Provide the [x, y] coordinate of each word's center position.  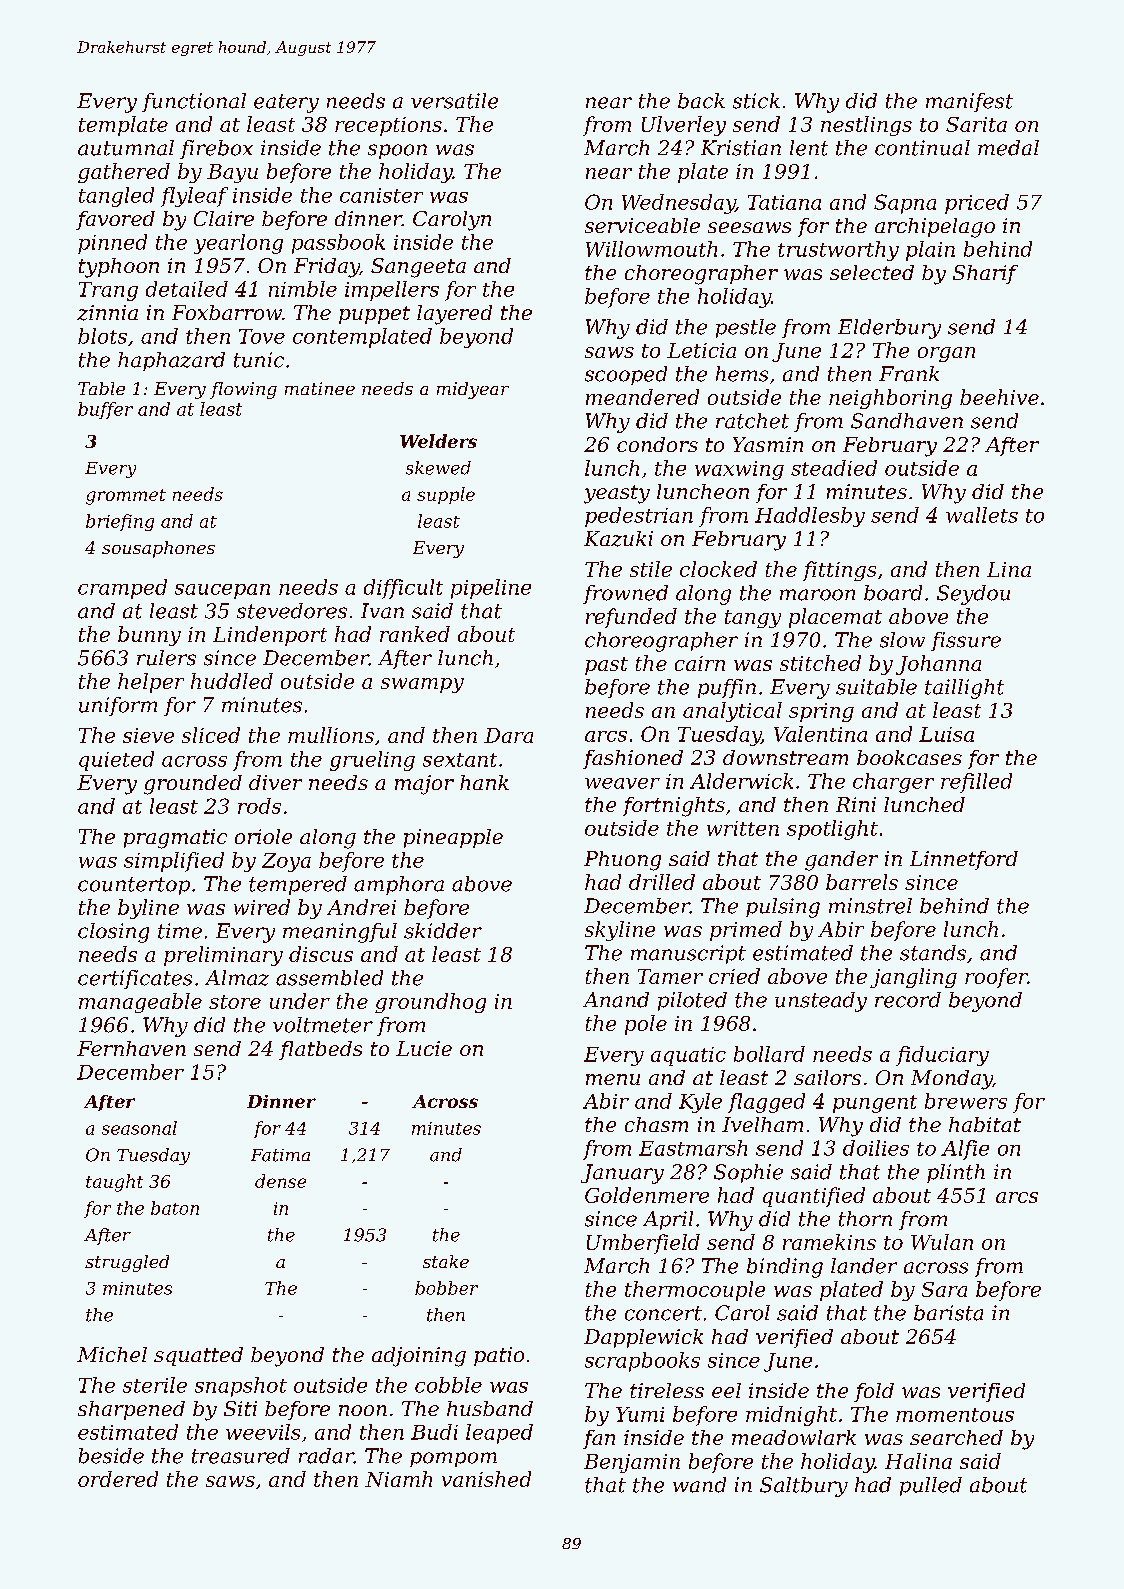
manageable [140, 1003]
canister [381, 195]
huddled [232, 681]
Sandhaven [907, 421]
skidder [443, 931]
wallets [982, 515]
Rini [856, 804]
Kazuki [618, 539]
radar [326, 1456]
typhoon [119, 268]
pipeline [491, 589]
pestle [746, 328]
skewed [438, 468]
